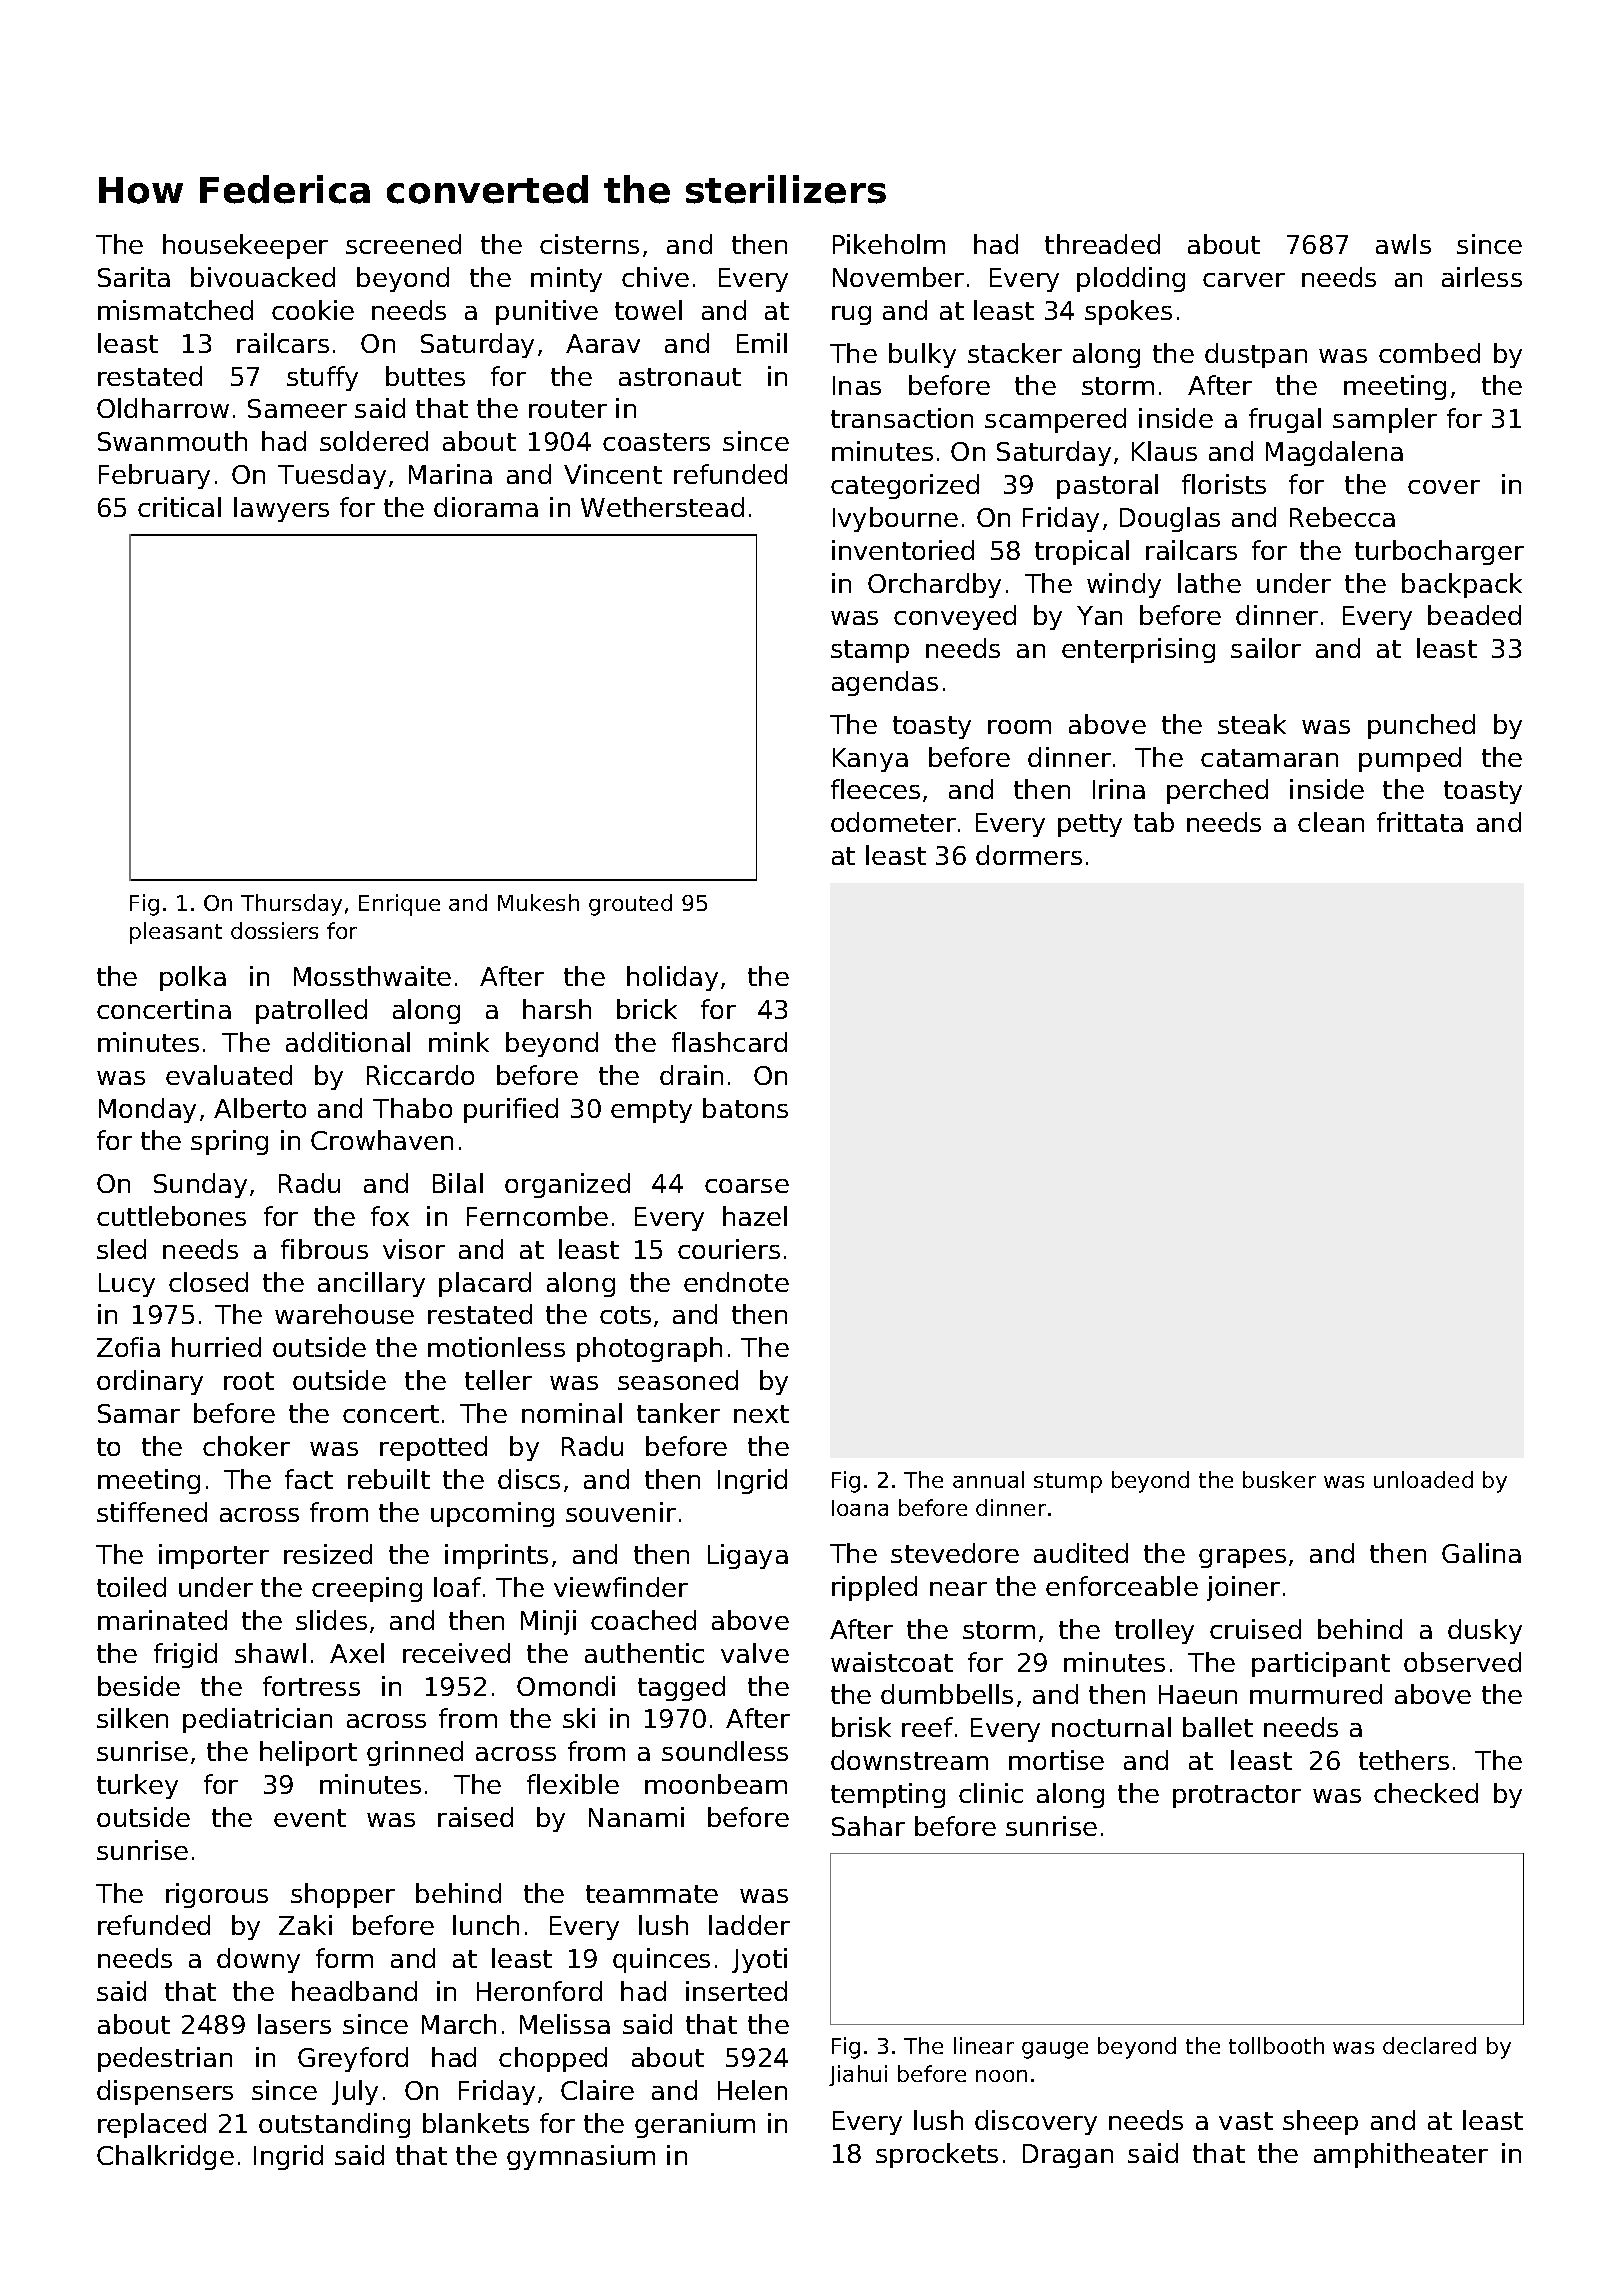 Image resolution: width=1620 pixels, height=2292 pixels. Describe the element at coordinates (1474, 615) in the screenshot. I see `beaded` at that location.
